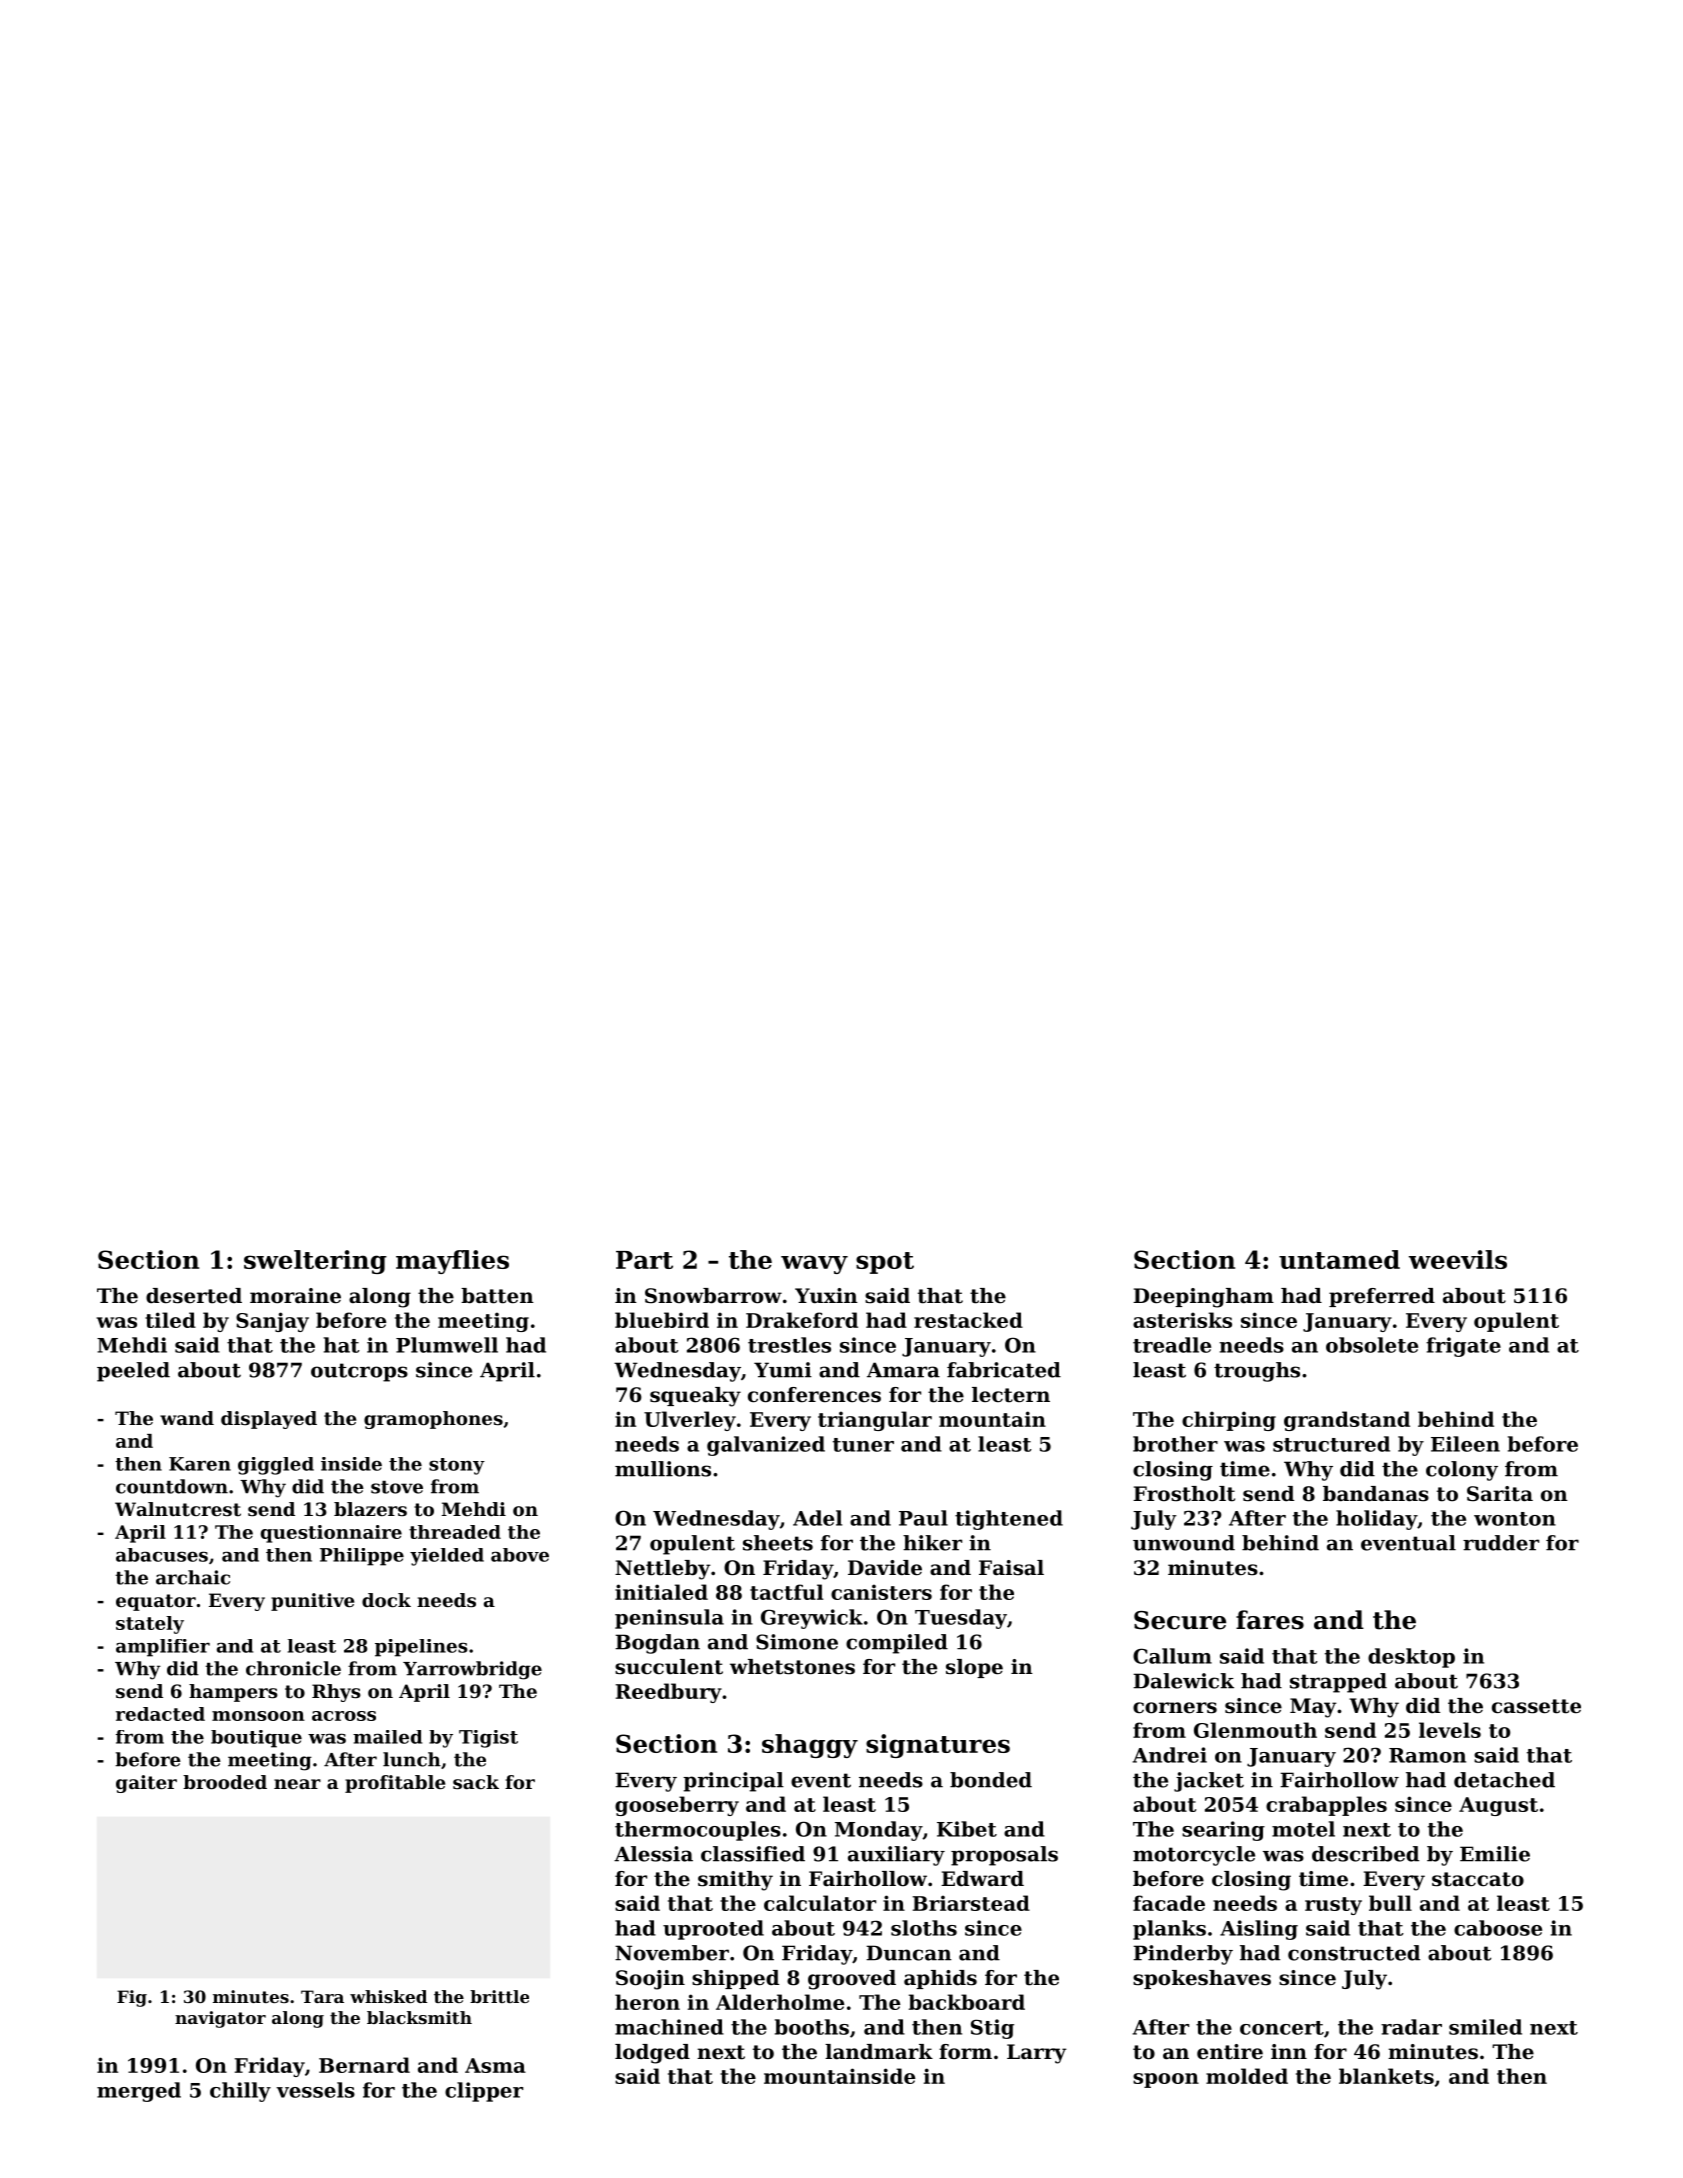 This page has height=2178, width=1683. Describe the element at coordinates (653, 1854) in the page. I see `Alessia` at that location.
